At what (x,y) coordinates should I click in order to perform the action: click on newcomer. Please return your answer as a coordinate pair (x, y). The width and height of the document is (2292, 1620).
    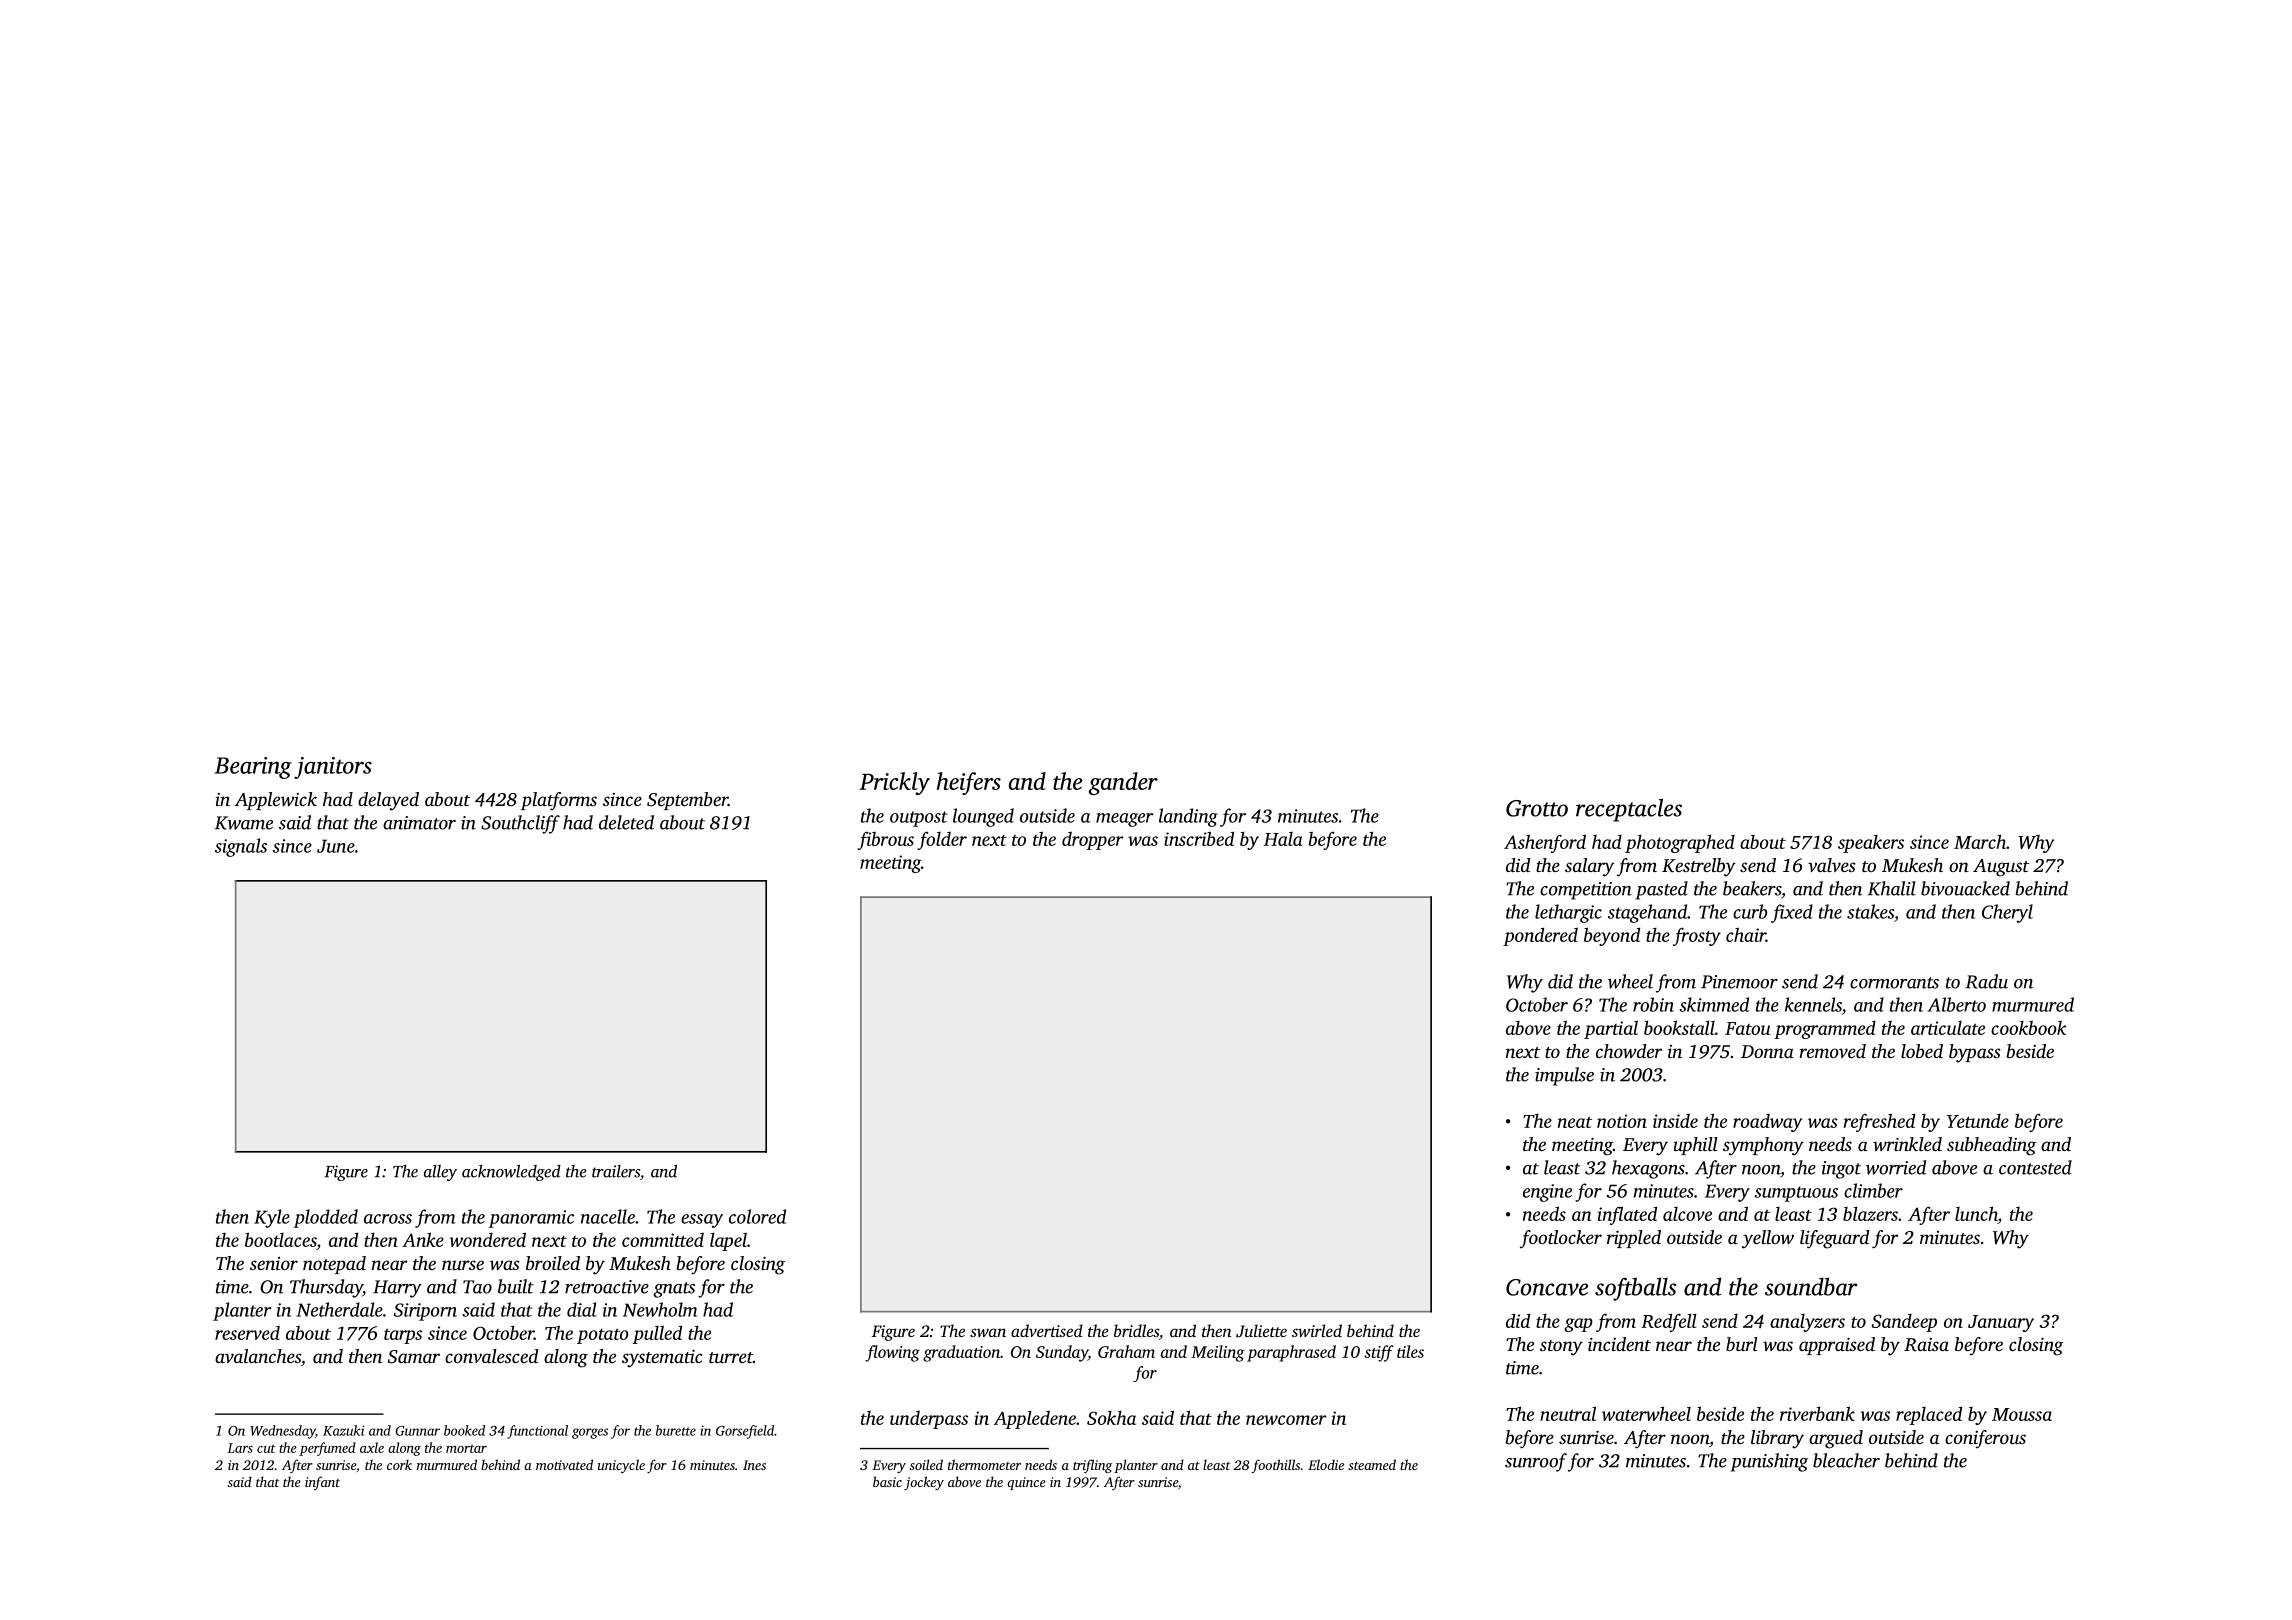
    Looking at the image, I should click on (1286, 1420).
